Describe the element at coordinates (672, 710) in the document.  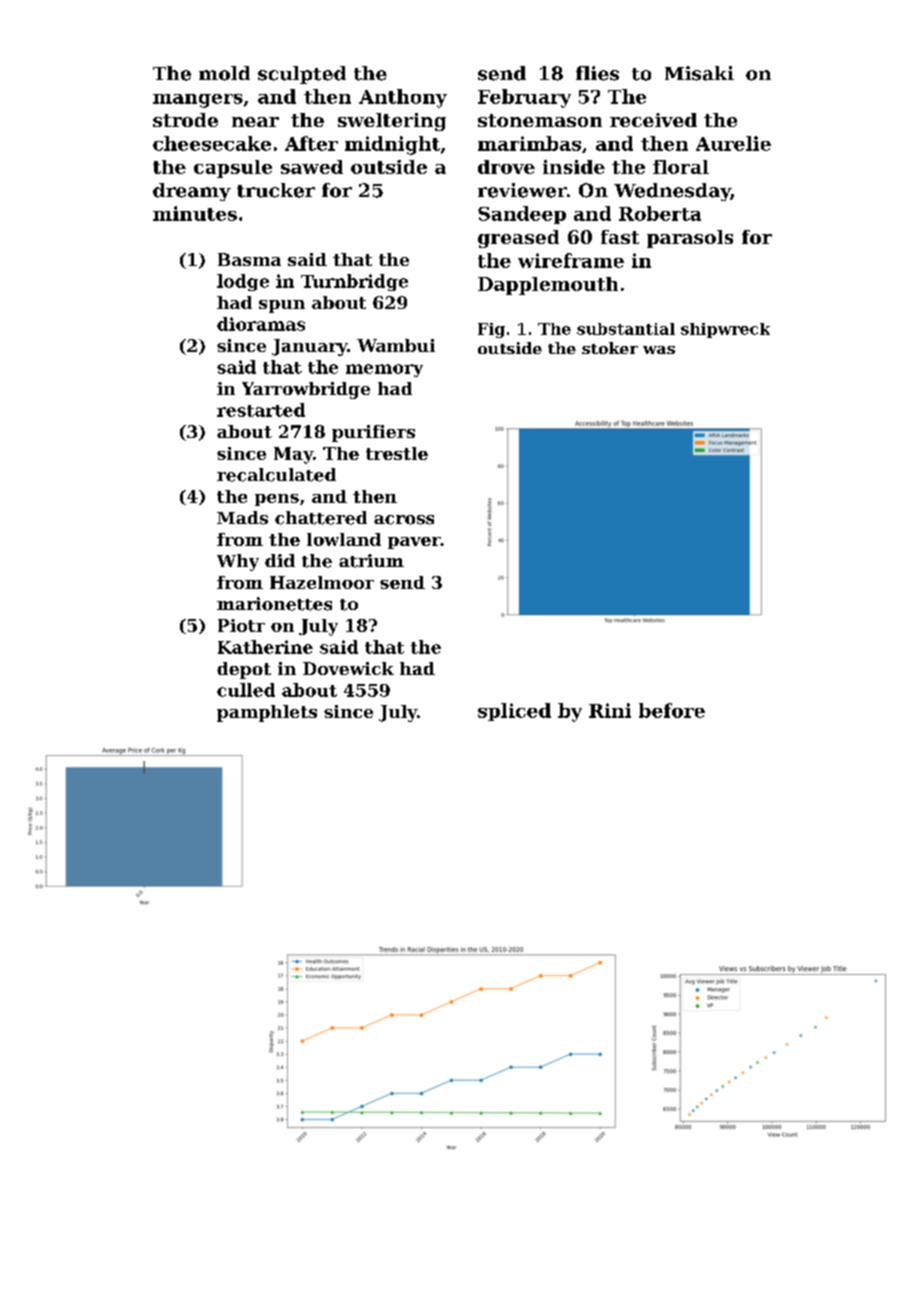
I see `before` at that location.
